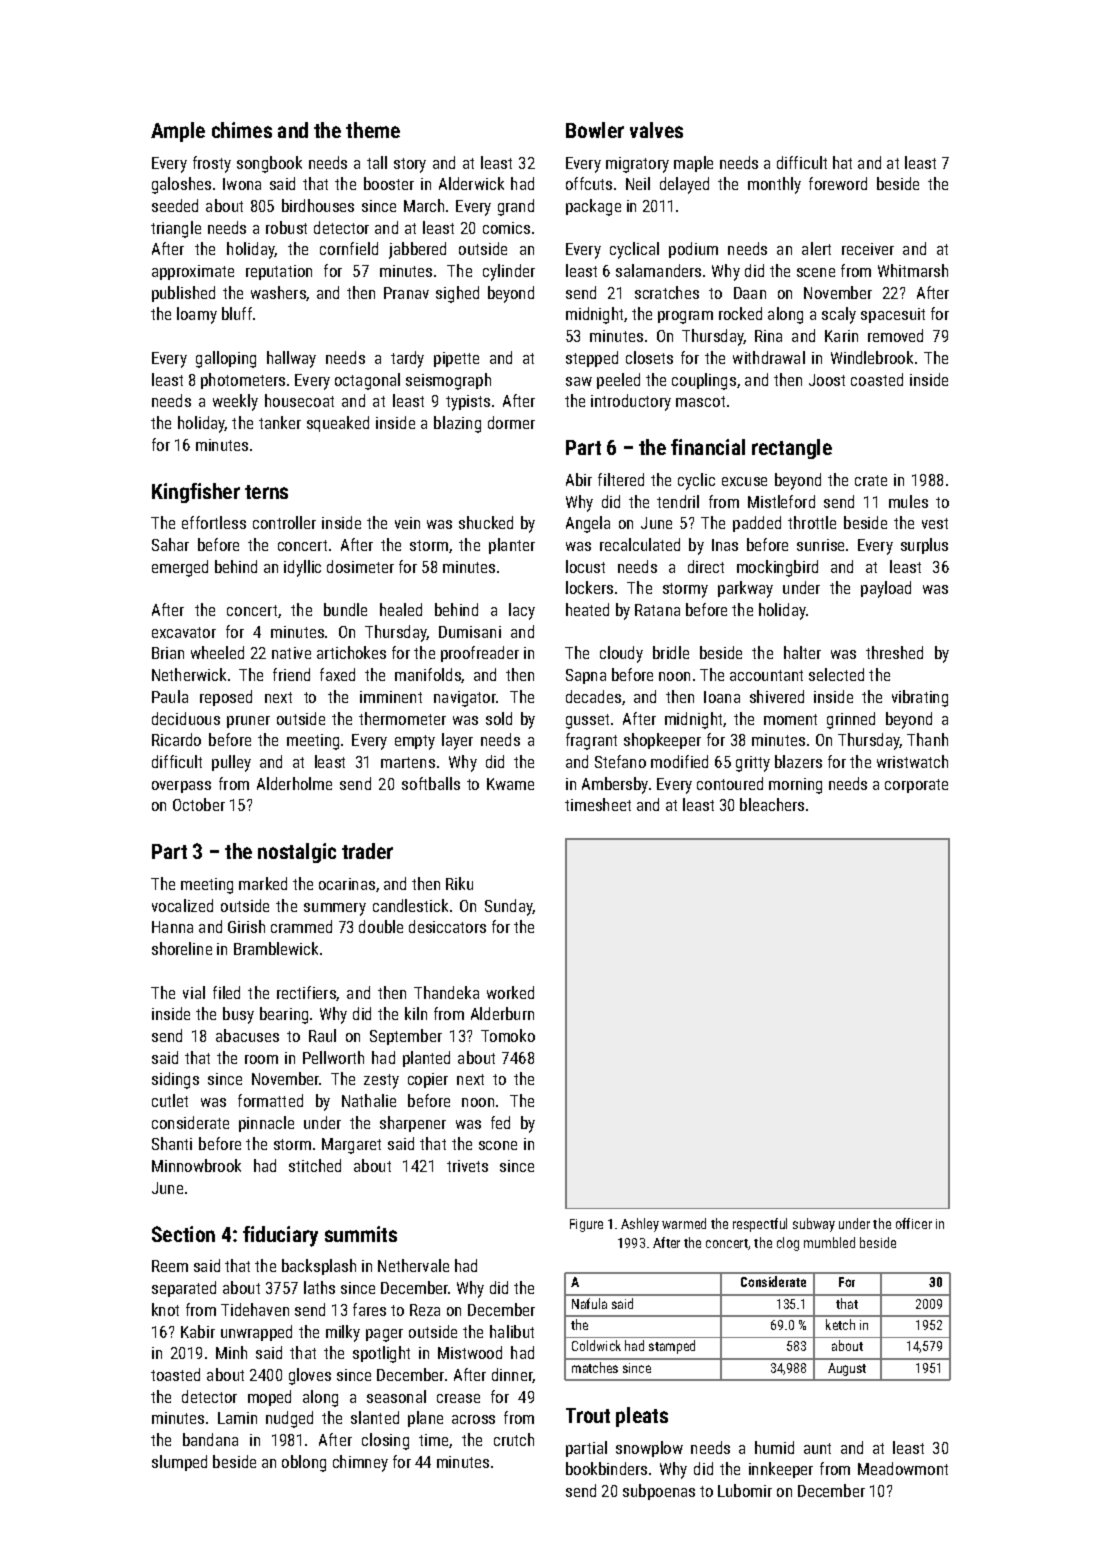 The height and width of the screenshot is (1563, 1101). Describe the element at coordinates (178, 132) in the screenshot. I see `Ample` at that location.
